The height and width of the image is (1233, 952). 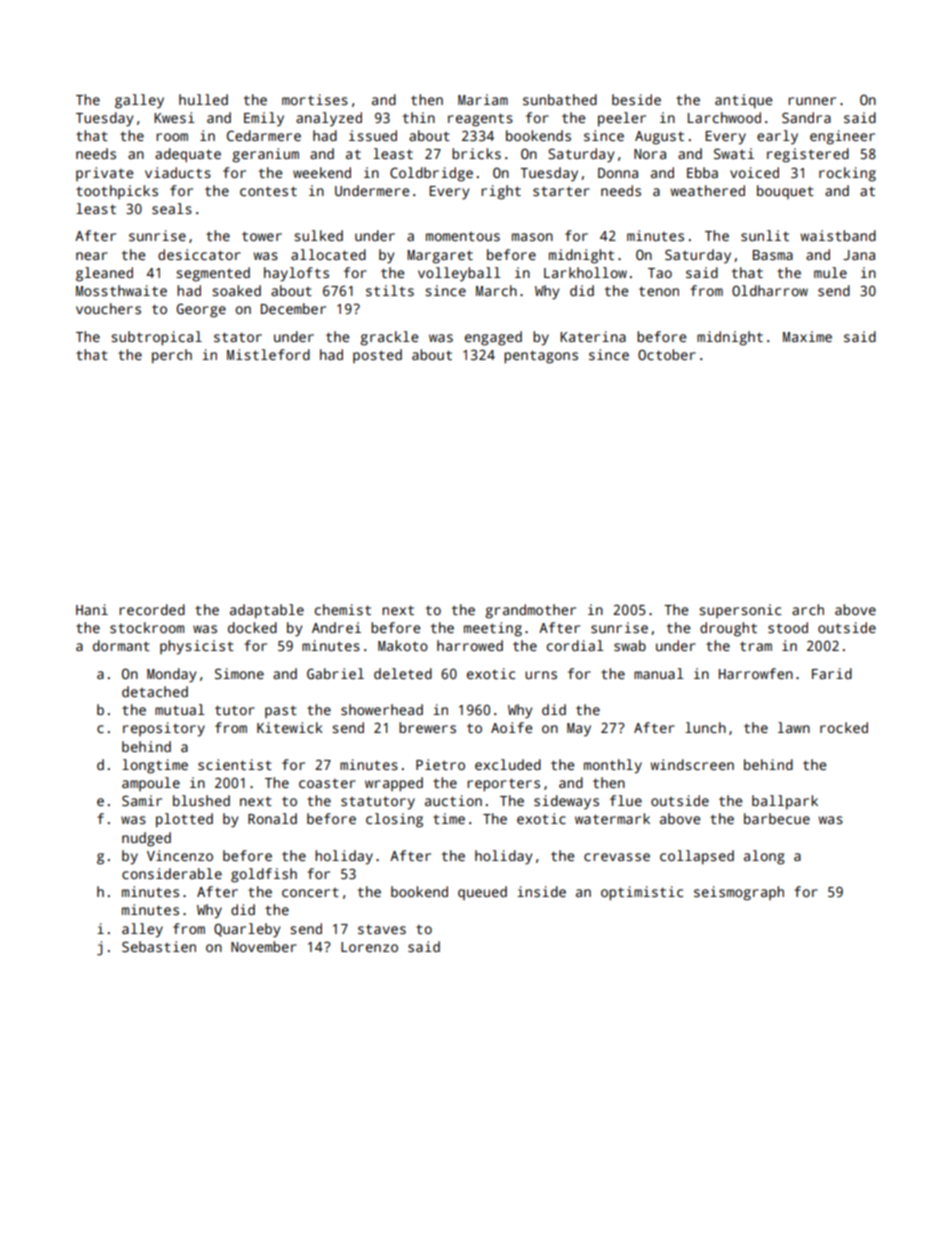 I want to click on pentagons, so click(x=541, y=357).
